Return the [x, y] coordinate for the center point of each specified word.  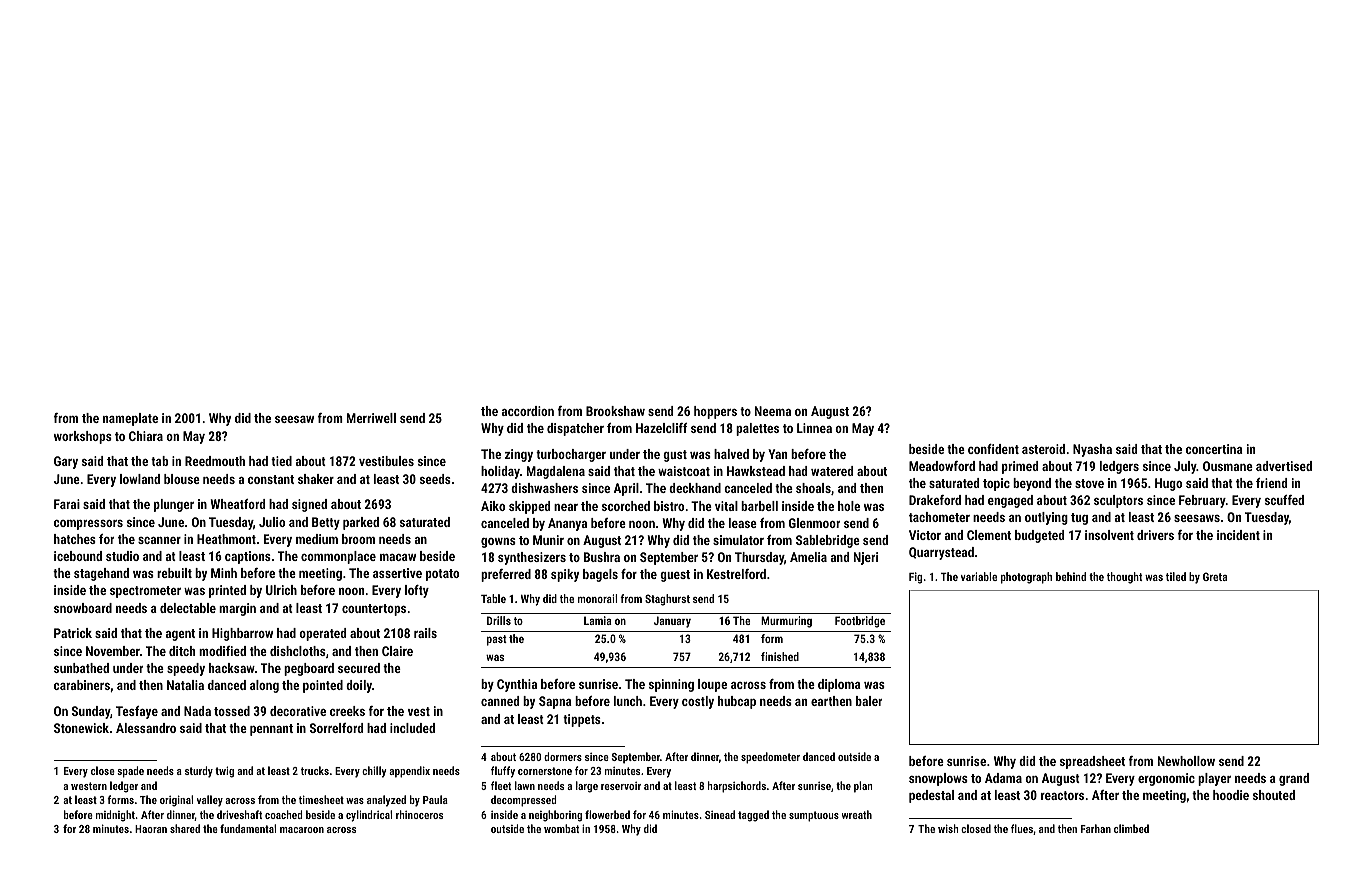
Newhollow [1186, 761]
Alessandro [146, 728]
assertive [397, 573]
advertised [1284, 466]
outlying [1046, 518]
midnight [115, 816]
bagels [600, 575]
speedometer [770, 758]
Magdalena [556, 472]
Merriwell [371, 418]
